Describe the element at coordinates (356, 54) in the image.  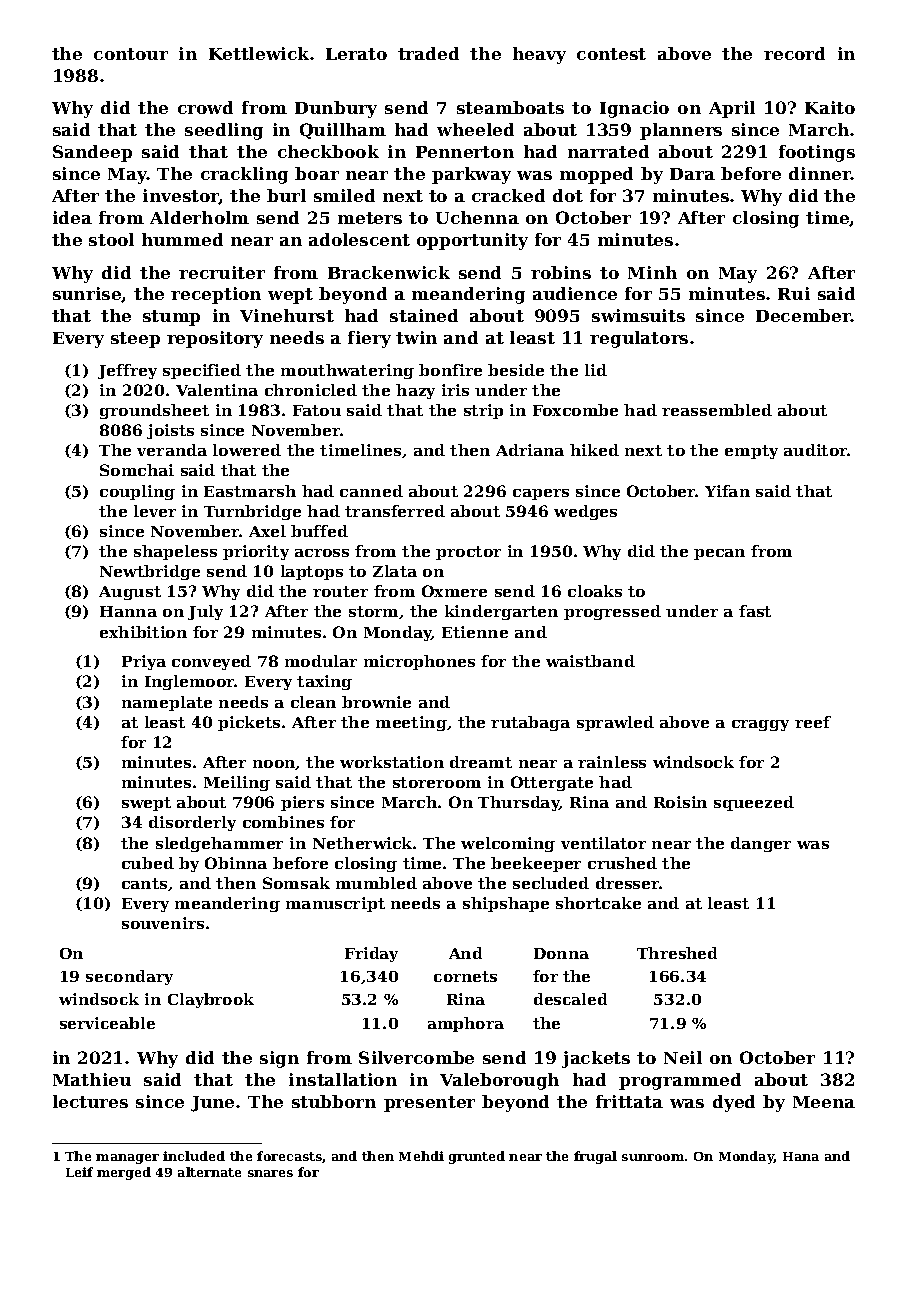
I see `Lerato` at that location.
